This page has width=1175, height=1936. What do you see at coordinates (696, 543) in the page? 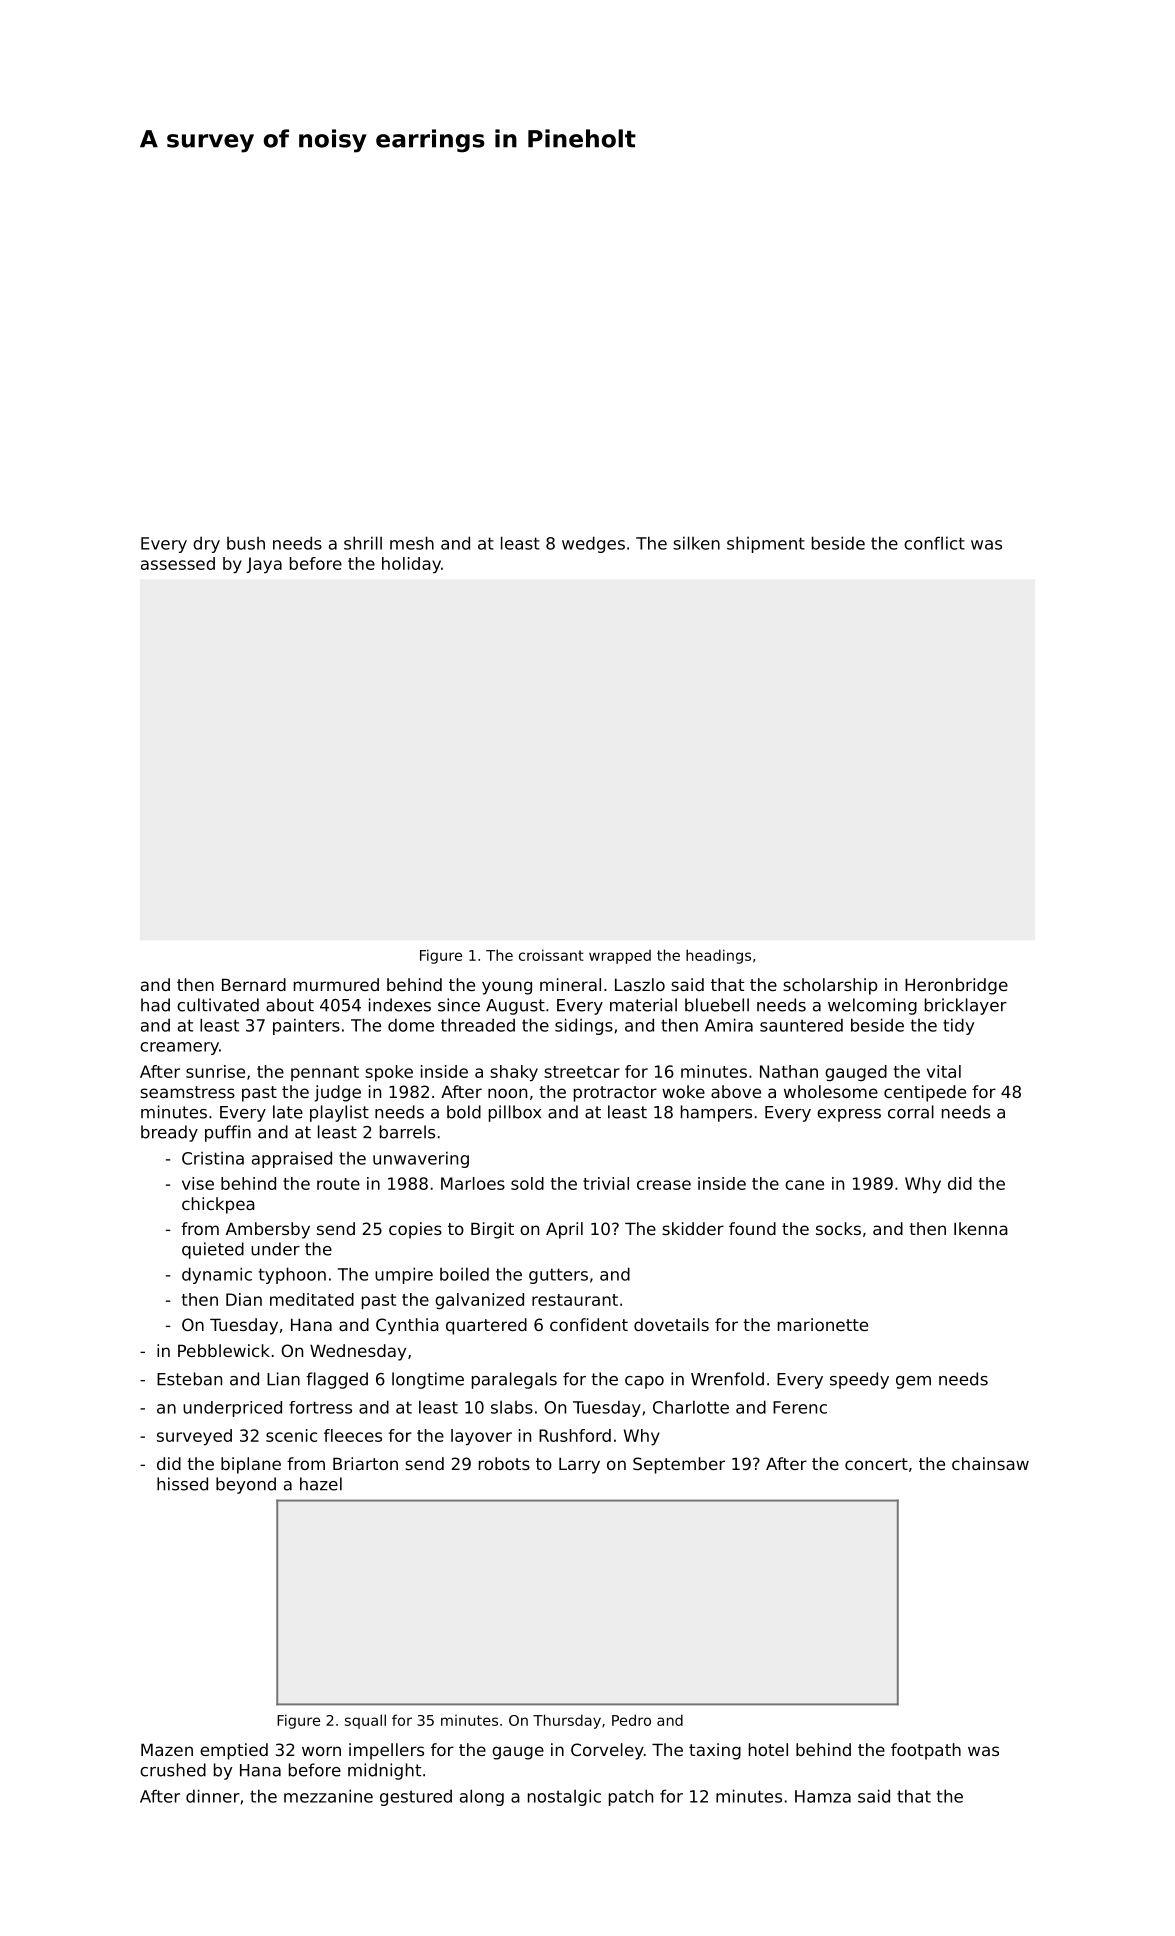
I see `silken` at bounding box center [696, 543].
